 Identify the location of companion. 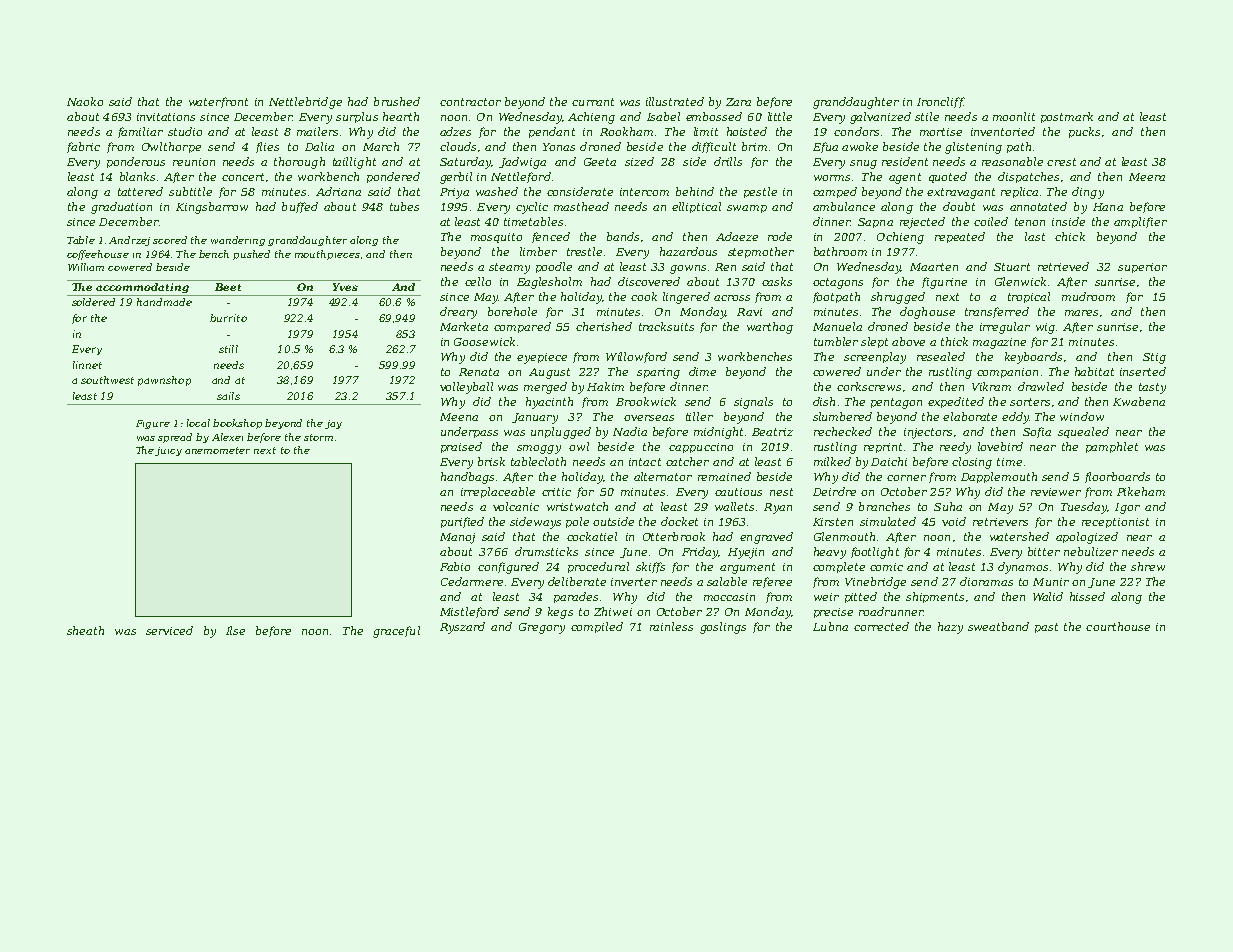
(1007, 373).
